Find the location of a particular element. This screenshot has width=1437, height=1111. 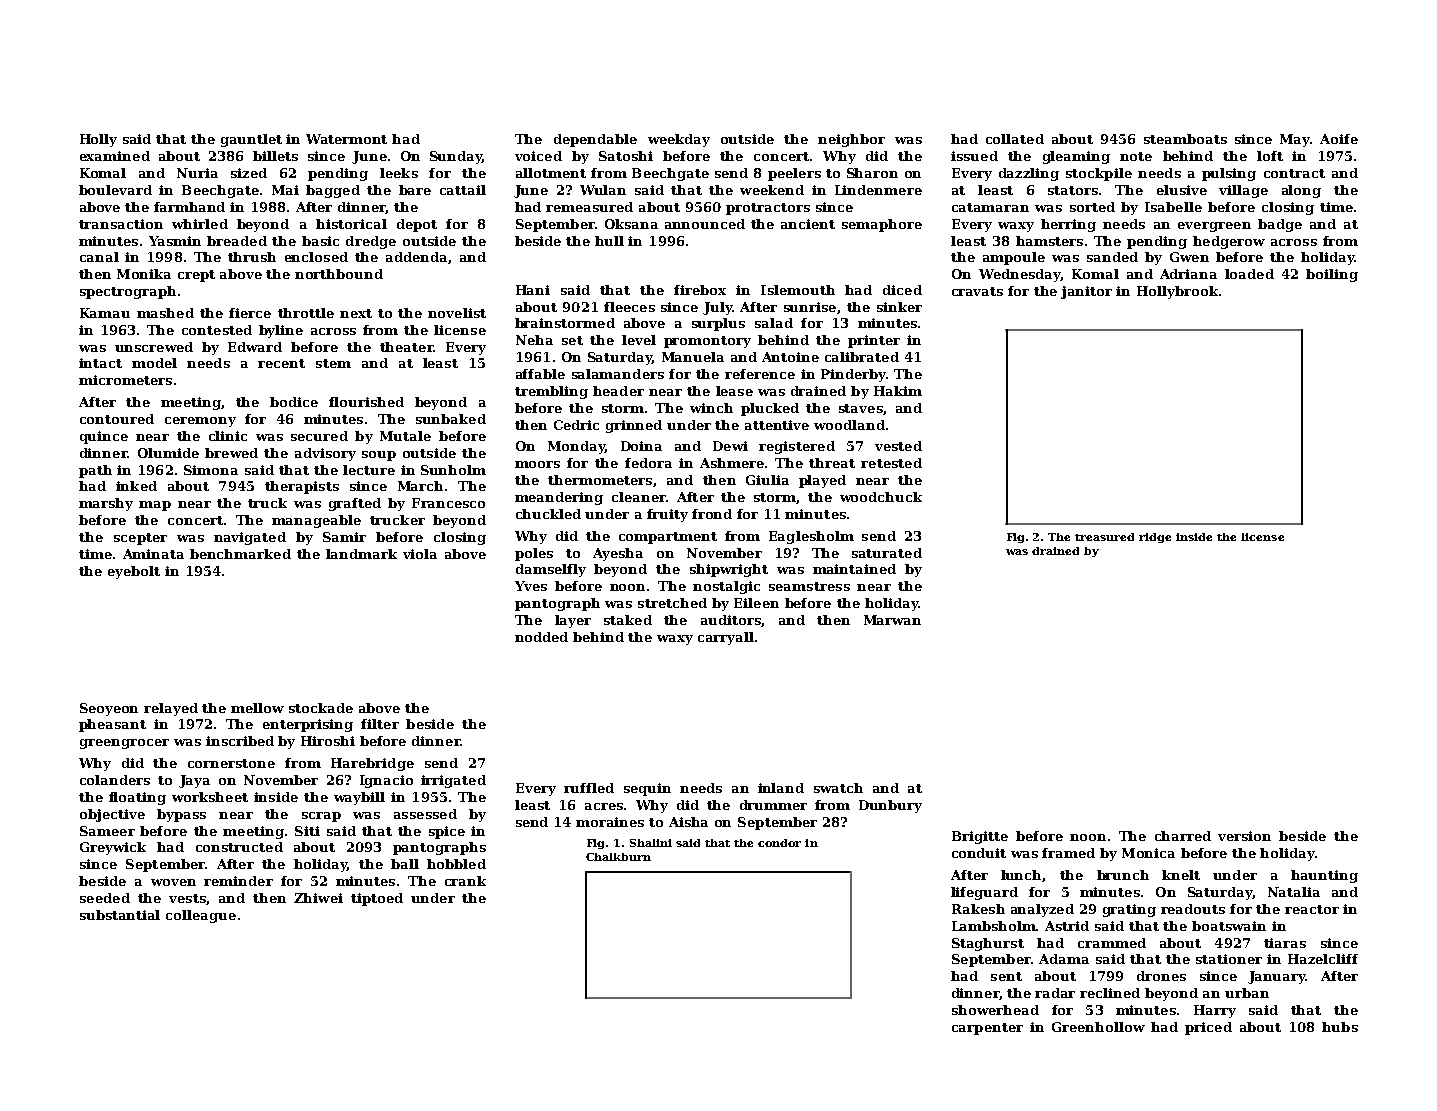

promontory is located at coordinates (707, 342).
